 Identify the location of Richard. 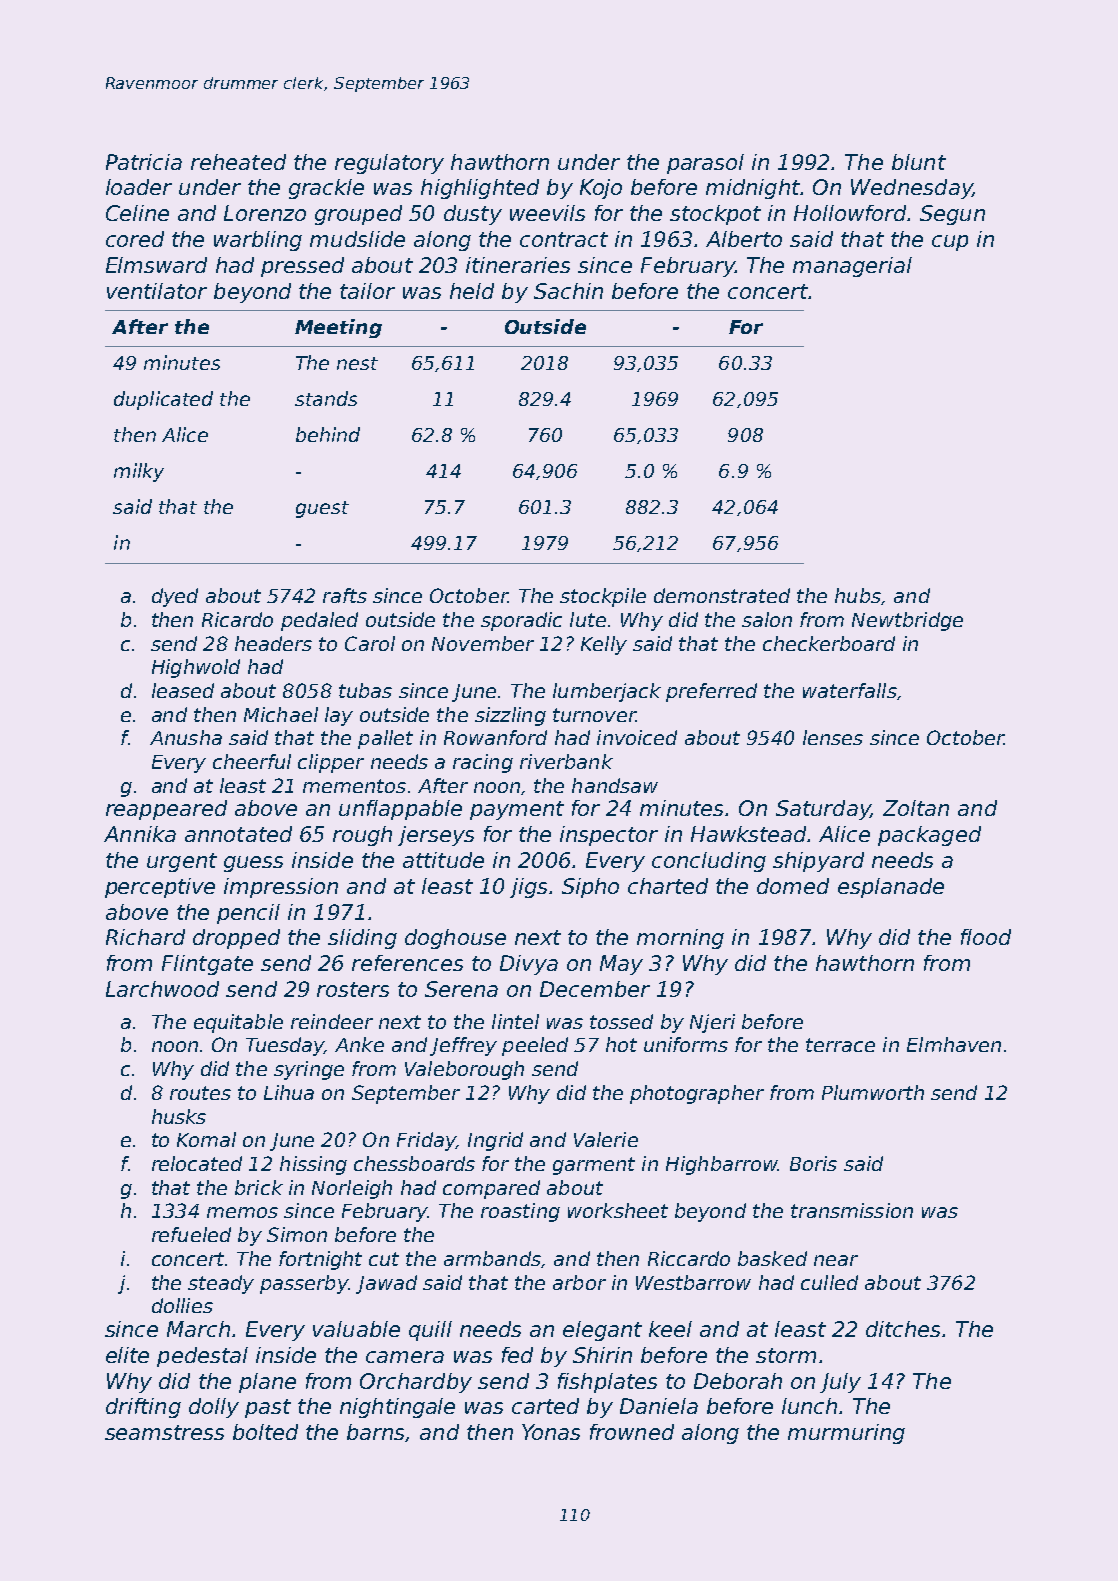
(145, 937).
